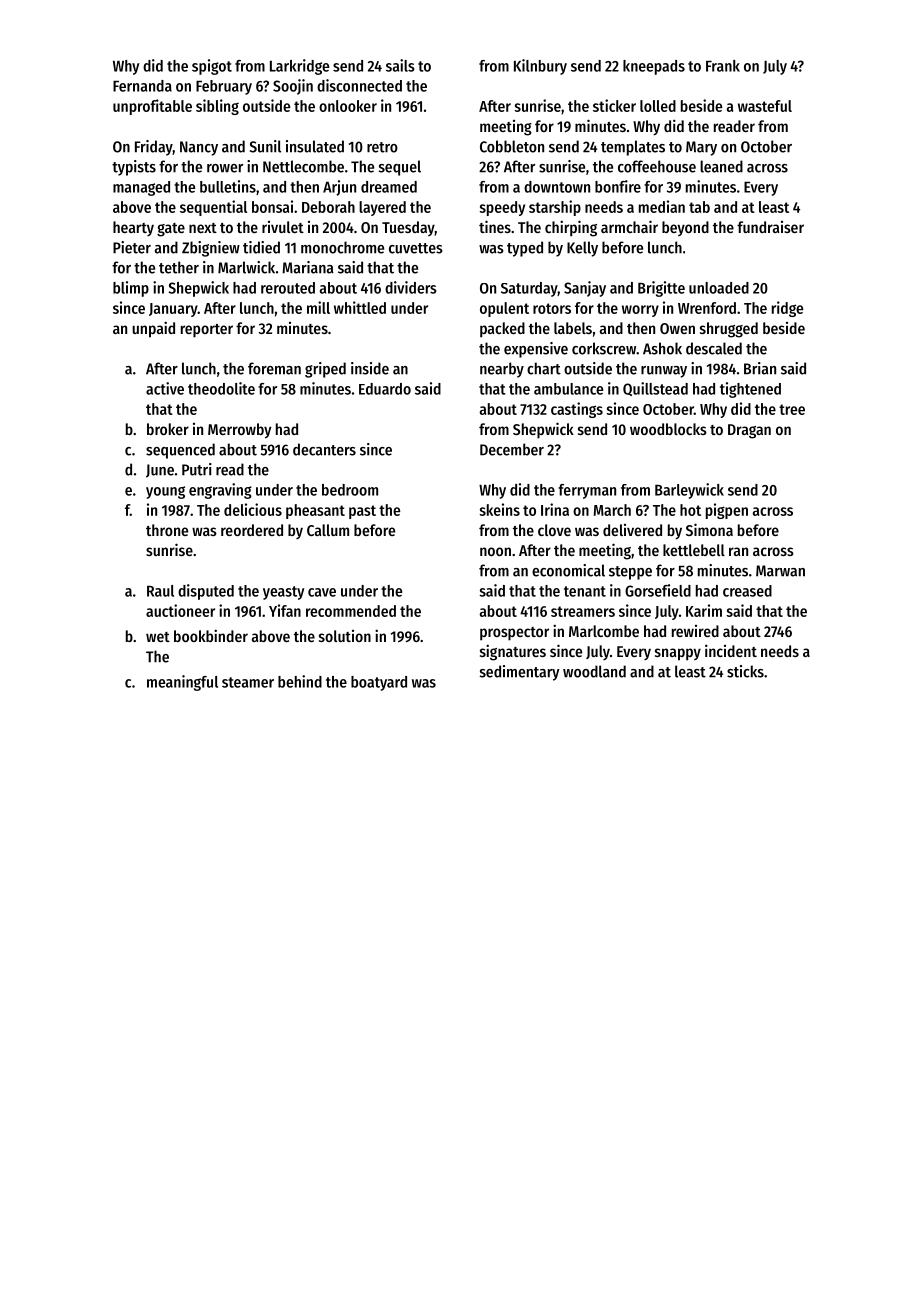 Image resolution: width=924 pixels, height=1308 pixels. I want to click on unloaded, so click(719, 288).
